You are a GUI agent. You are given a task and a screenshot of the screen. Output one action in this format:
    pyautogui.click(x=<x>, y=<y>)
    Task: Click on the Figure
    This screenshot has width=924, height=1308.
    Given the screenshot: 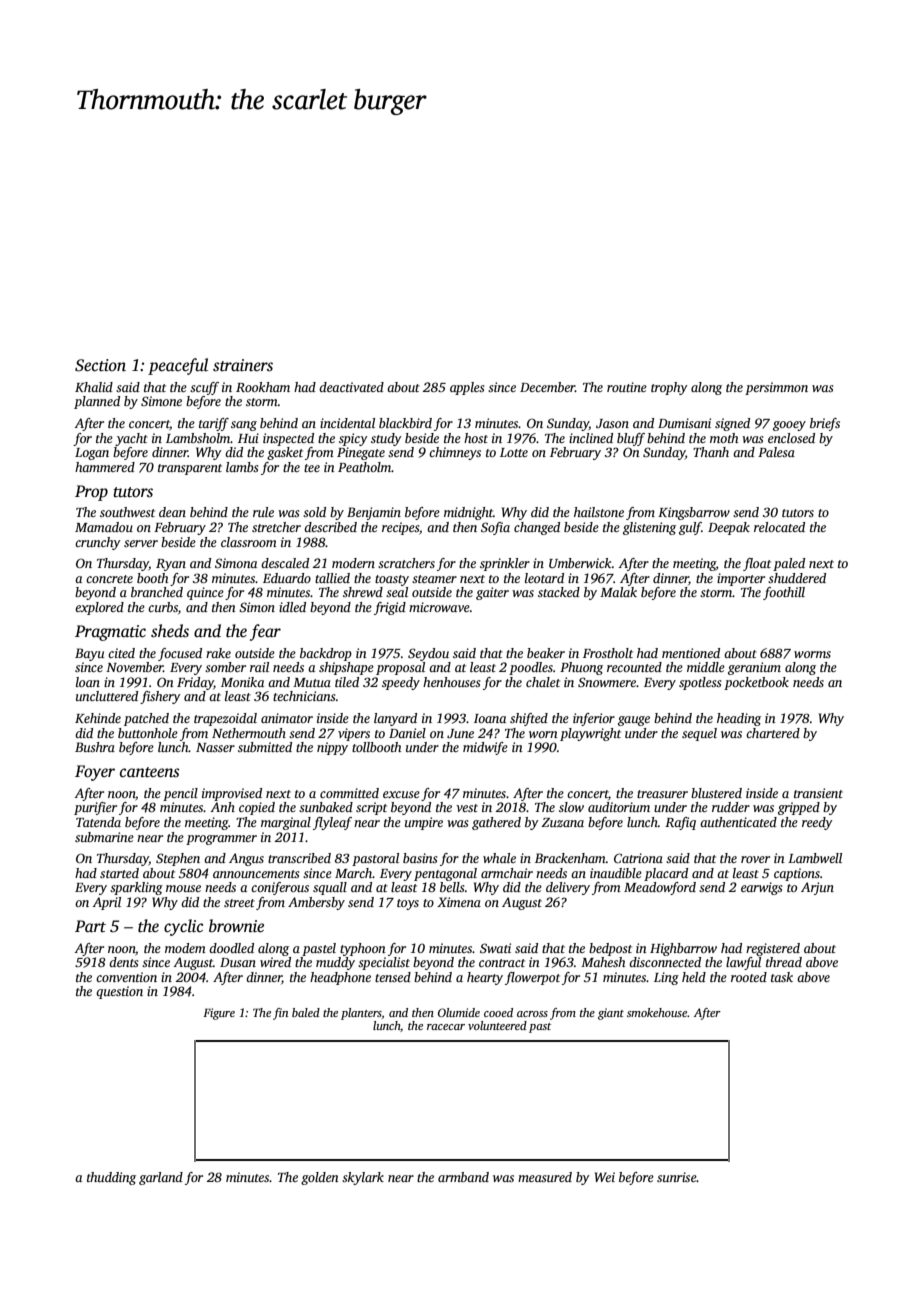 What is the action you would take?
    pyautogui.click(x=219, y=1014)
